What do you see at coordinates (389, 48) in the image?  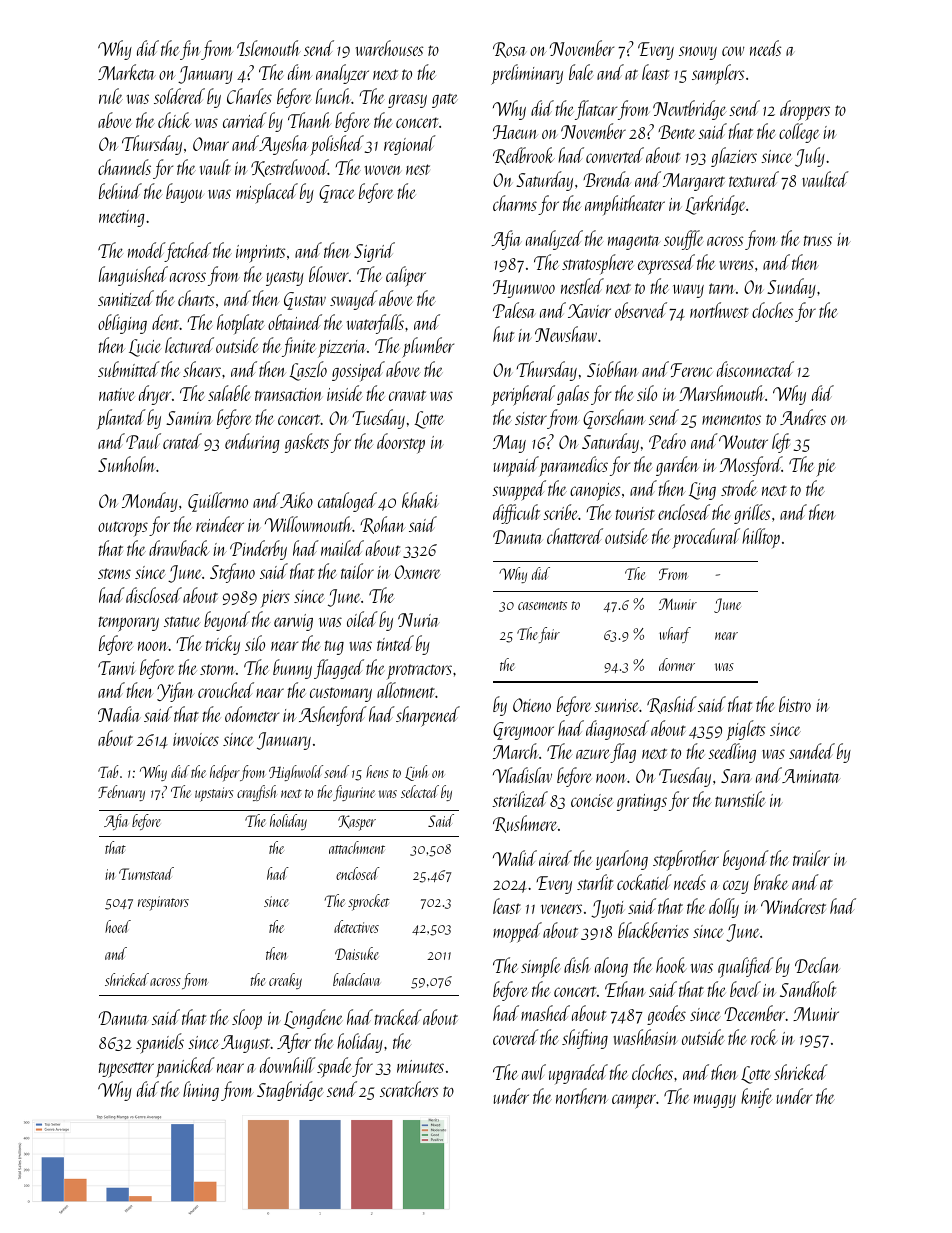 I see `warehouses` at bounding box center [389, 48].
